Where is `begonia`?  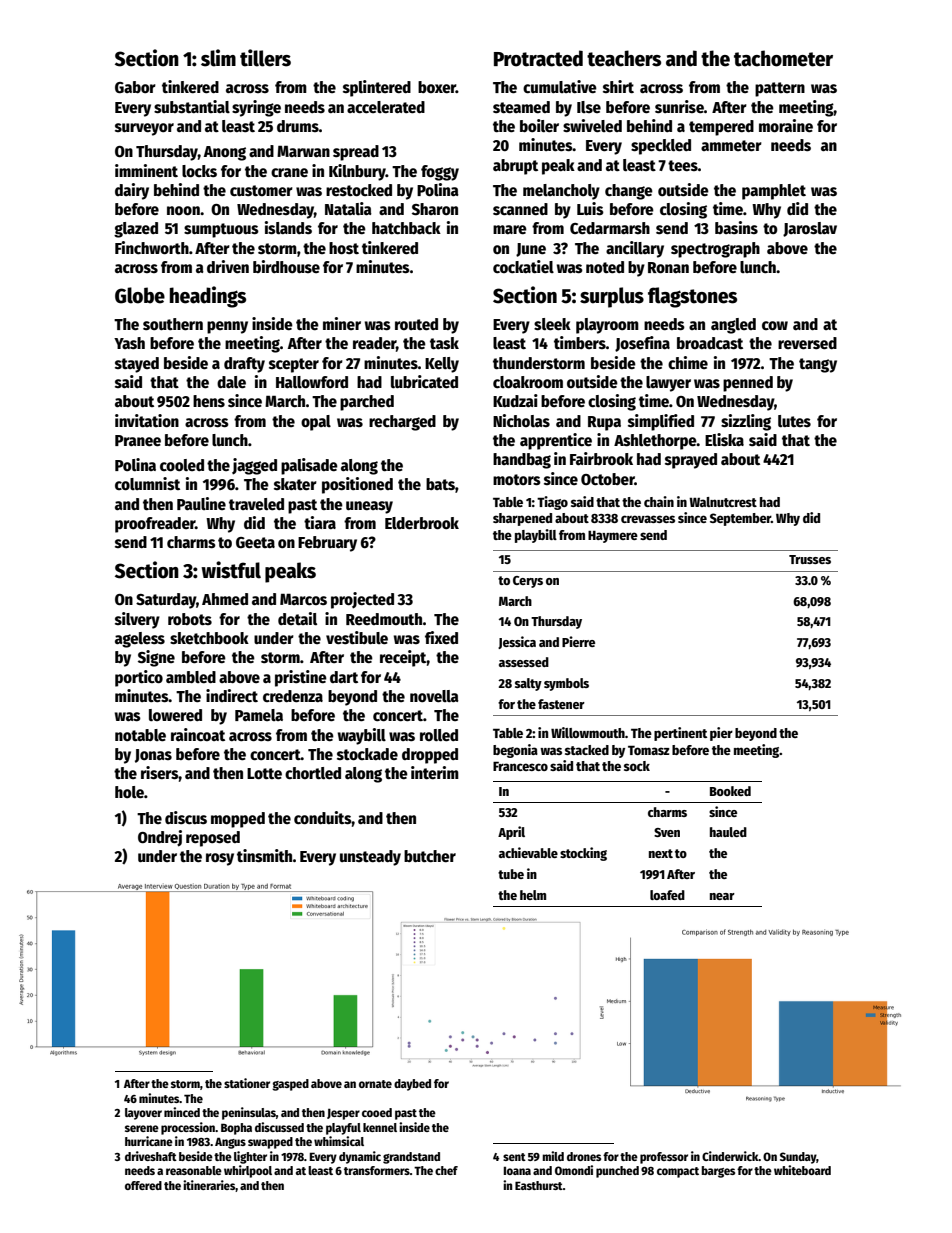
begonia is located at coordinates (515, 751).
